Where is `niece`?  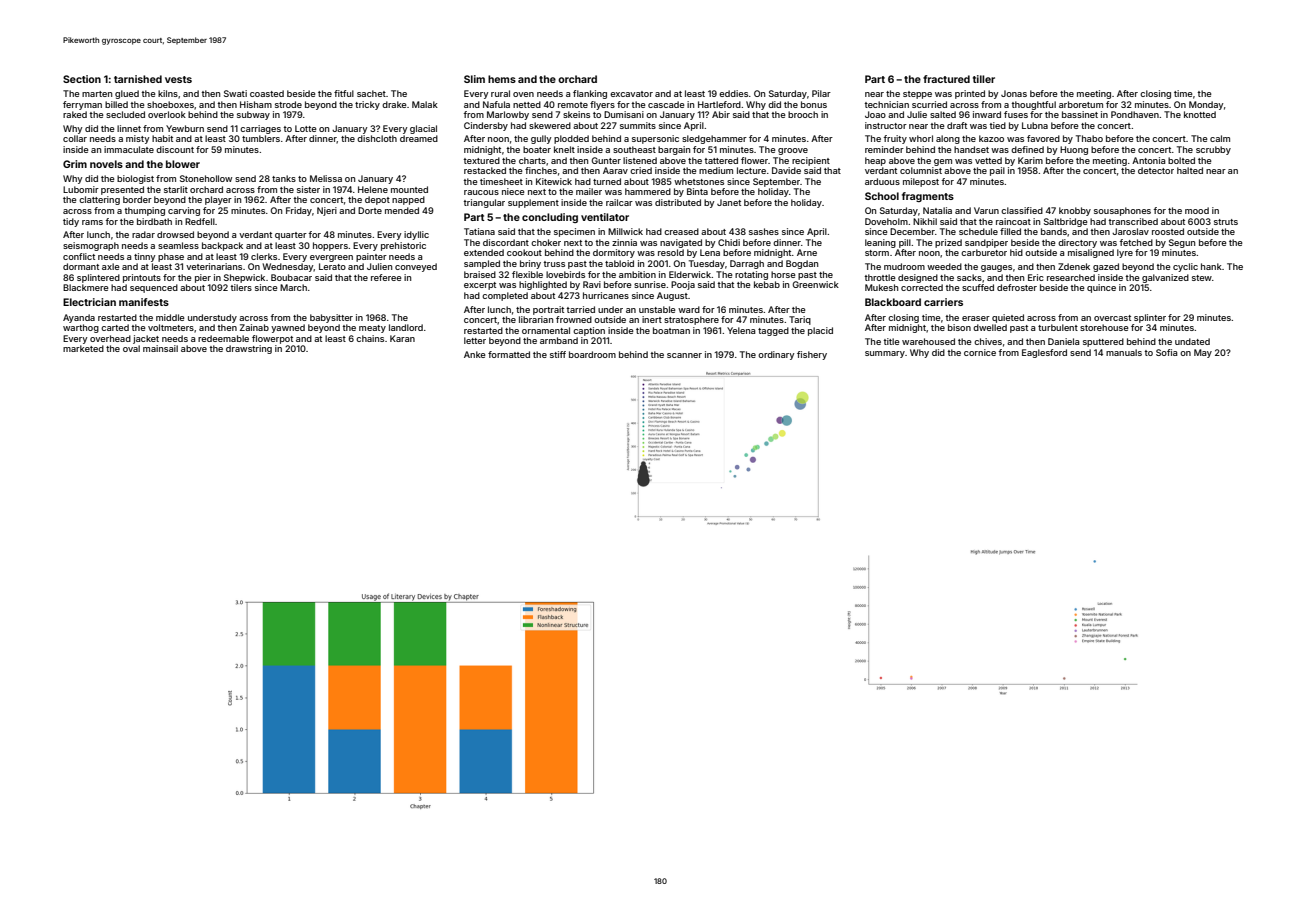 niece is located at coordinates (513, 191).
